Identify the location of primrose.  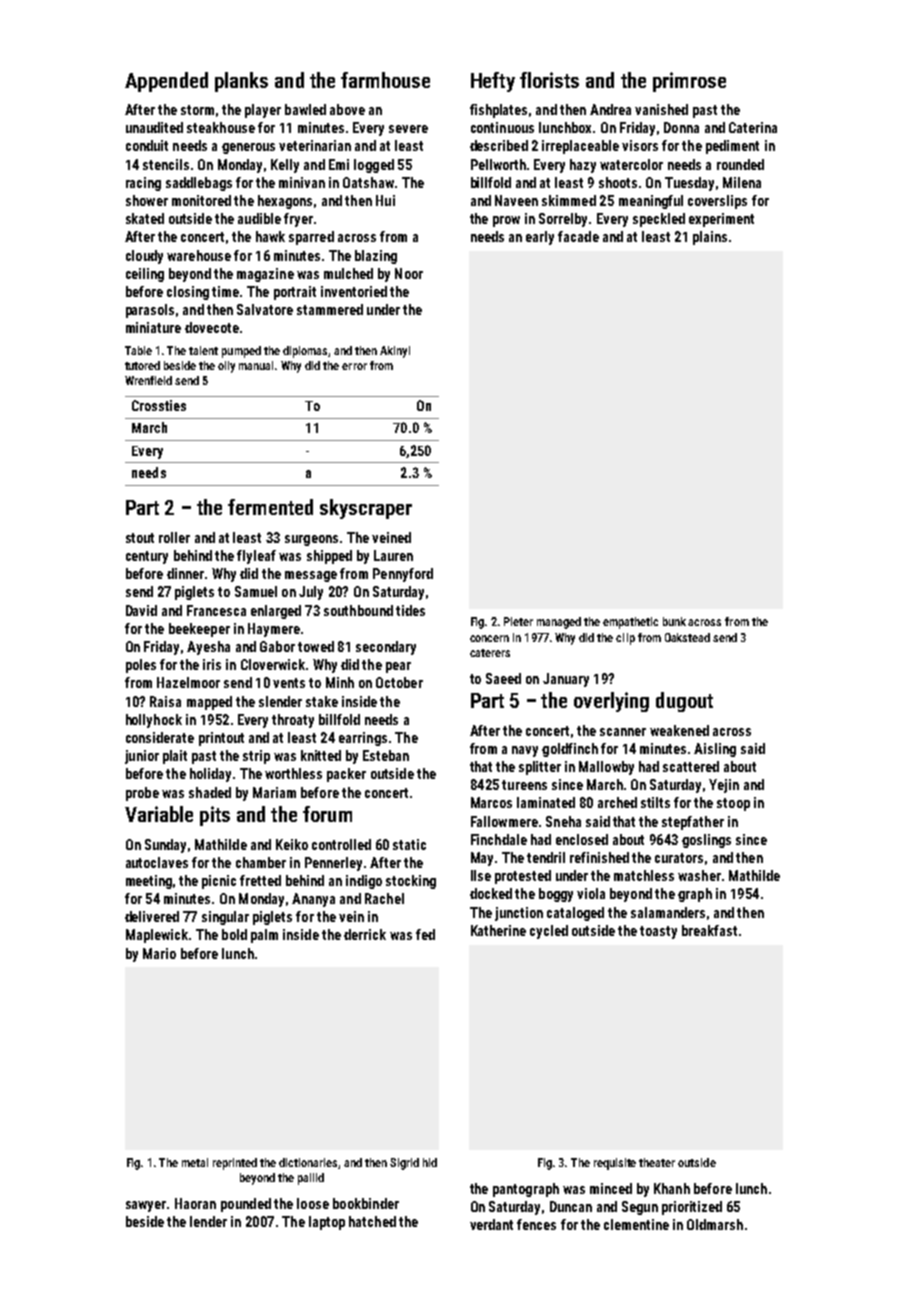
(689, 82).
